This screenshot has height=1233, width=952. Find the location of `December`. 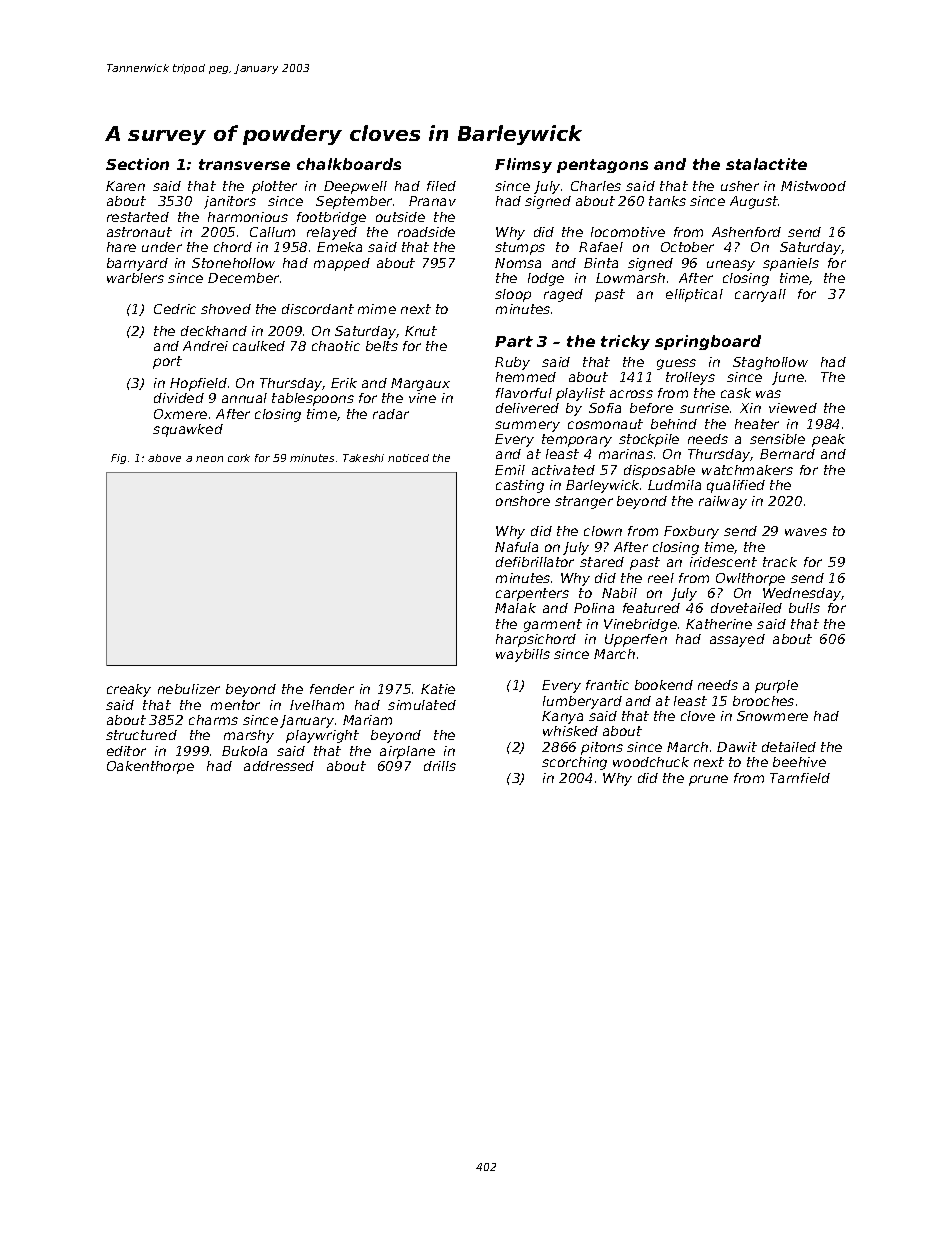

December is located at coordinates (243, 278).
